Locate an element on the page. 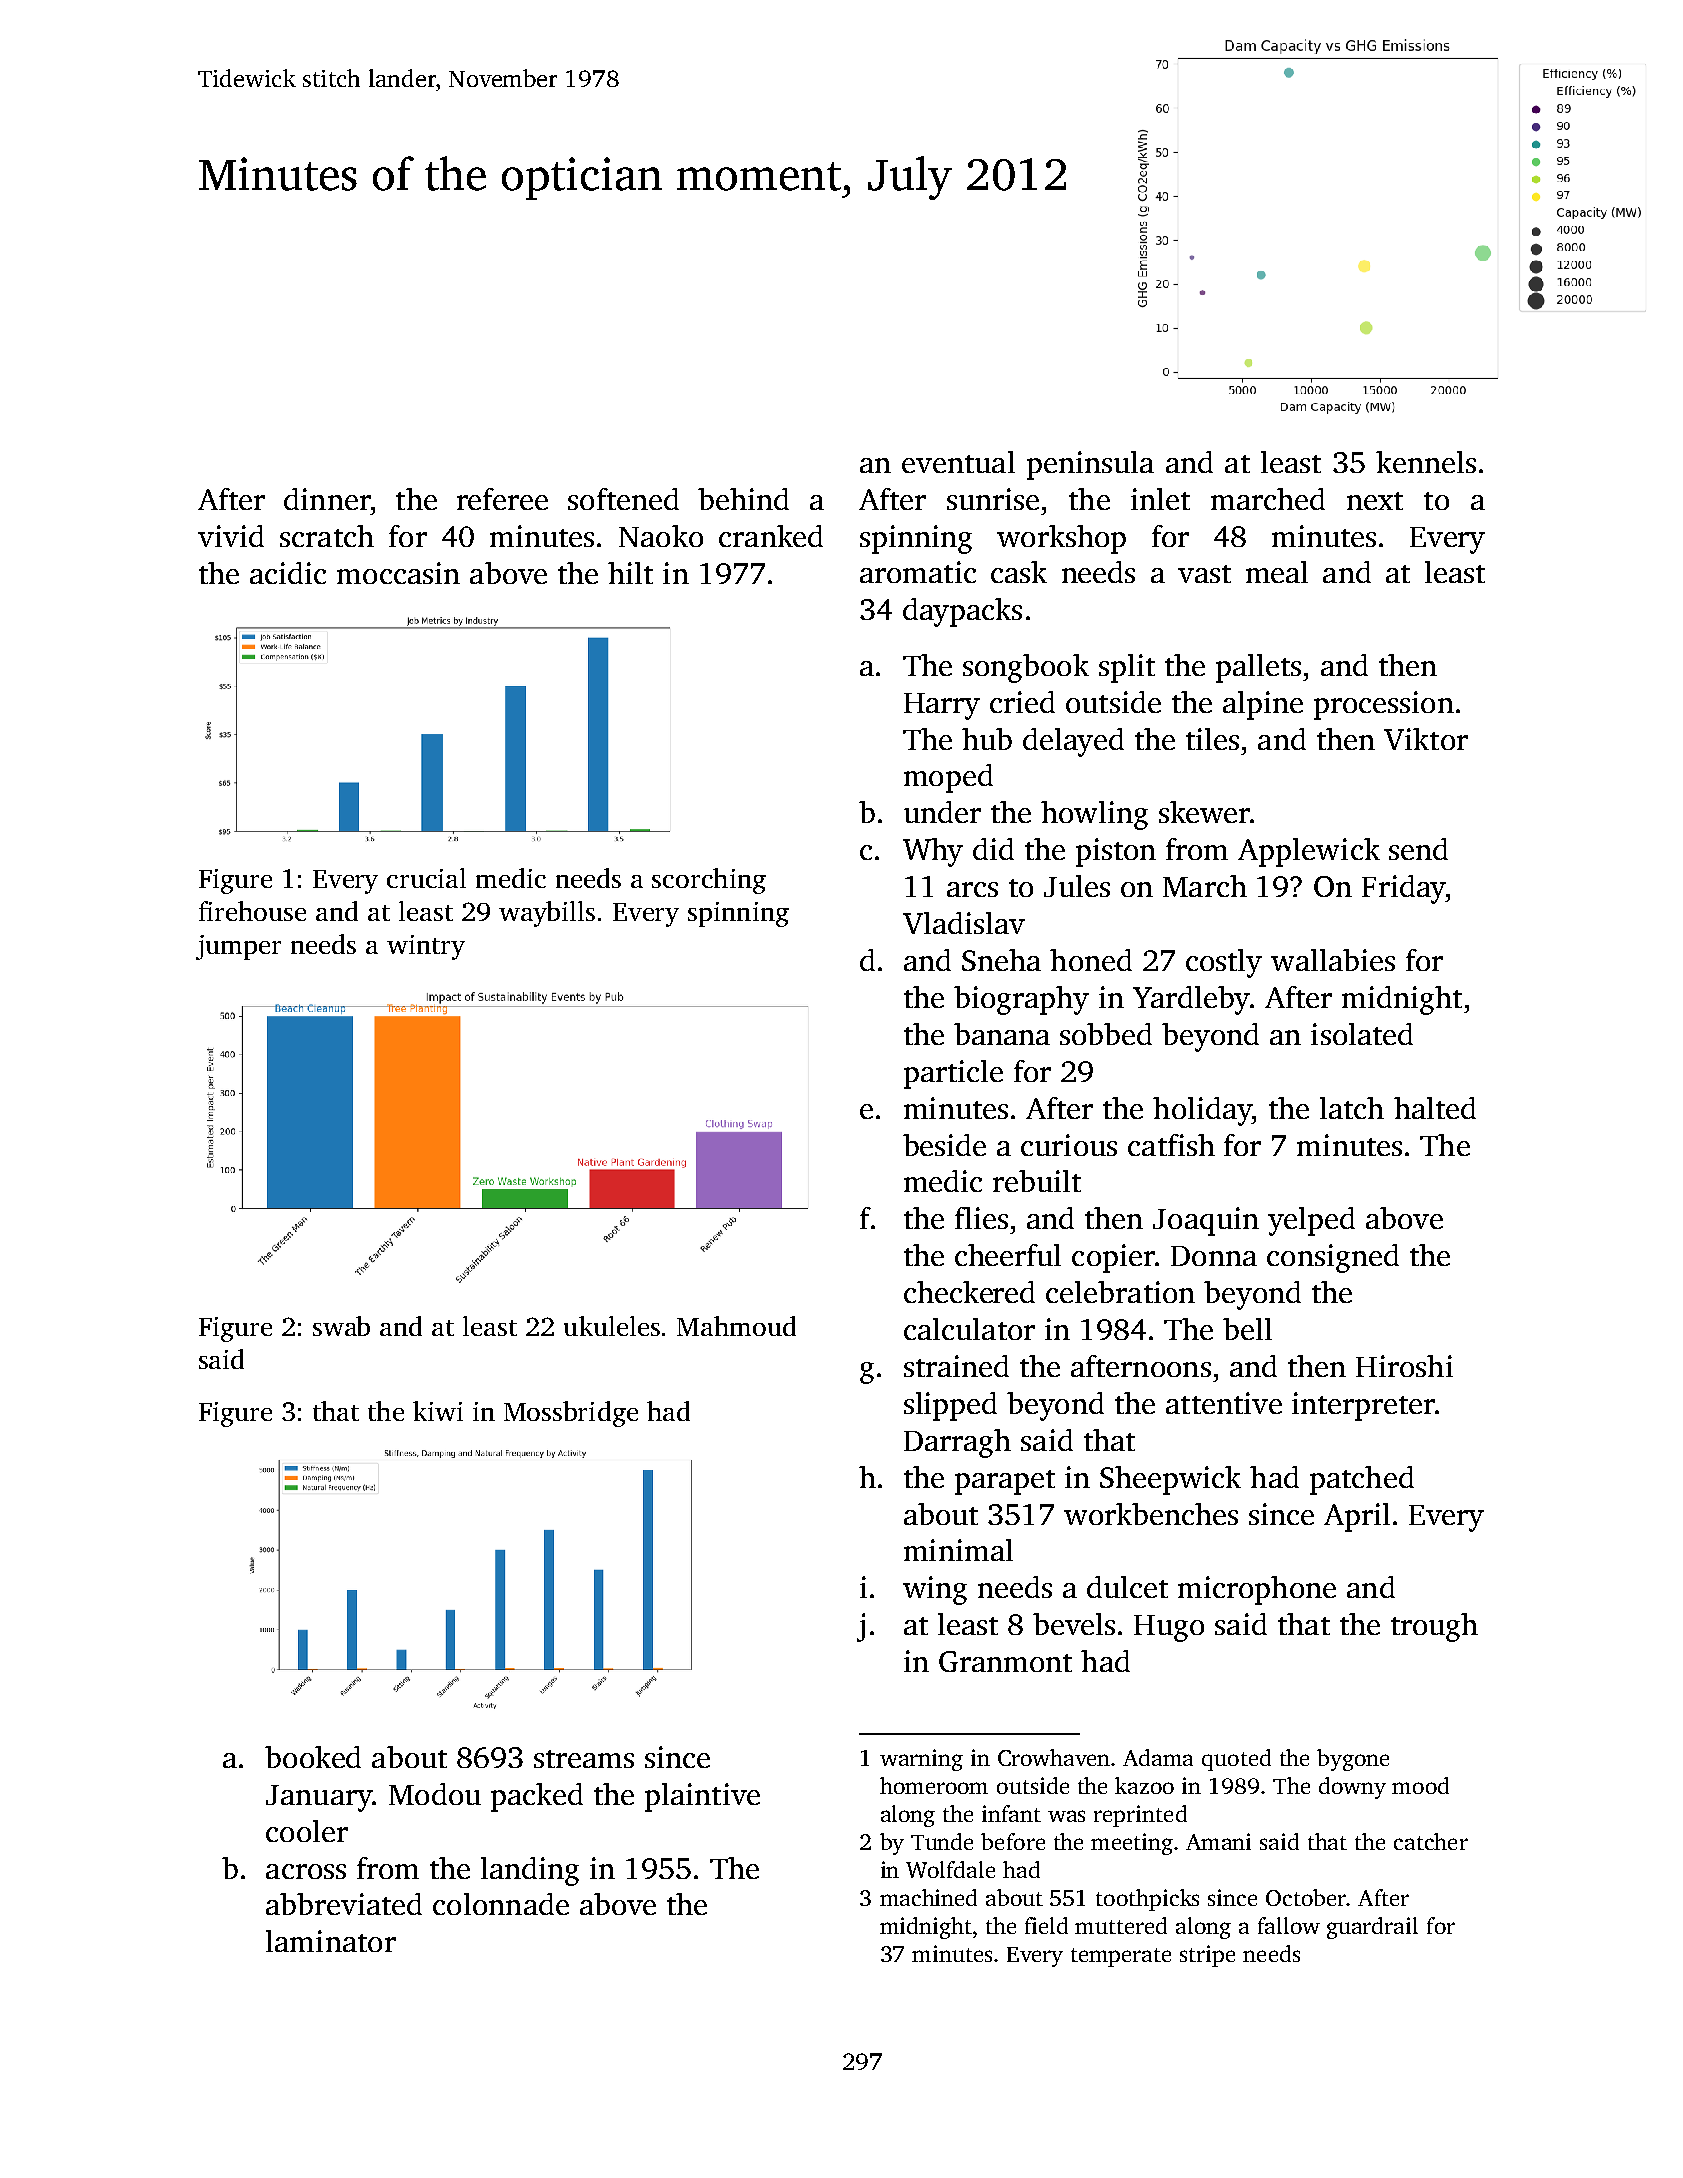 The width and height of the document is (1683, 2178). behind is located at coordinates (743, 499).
